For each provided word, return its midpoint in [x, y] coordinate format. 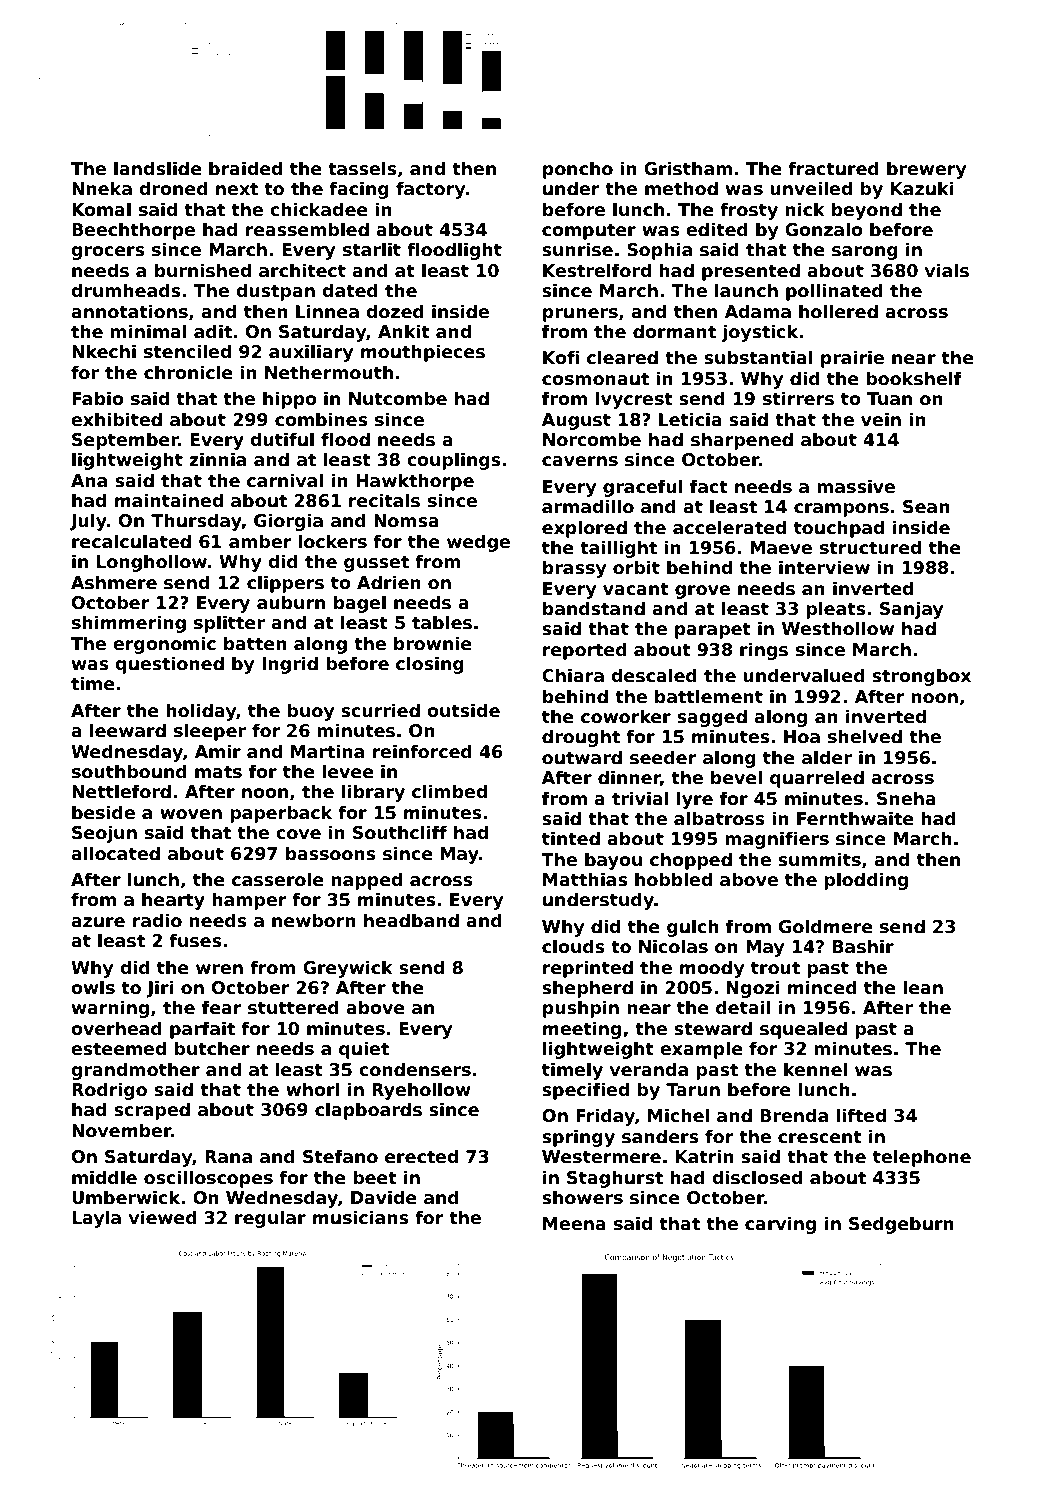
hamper [249, 901]
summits [819, 859]
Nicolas [673, 946]
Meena [574, 1224]
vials [947, 270]
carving [780, 1225]
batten [255, 643]
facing [359, 190]
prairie [852, 359]
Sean [926, 507]
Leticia [690, 419]
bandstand [594, 608]
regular [270, 1219]
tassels [362, 168]
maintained [169, 500]
